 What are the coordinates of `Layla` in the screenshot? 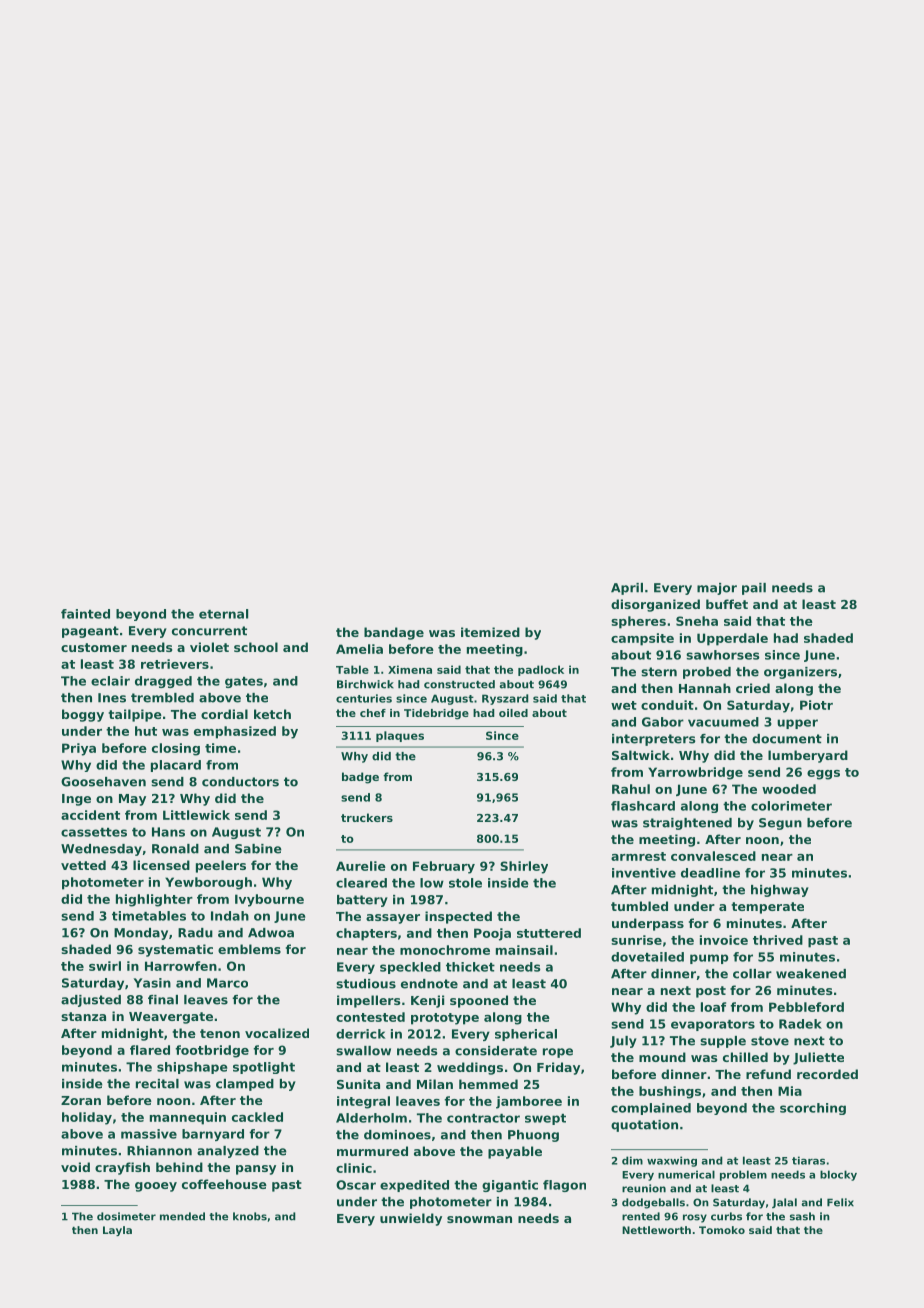 It's located at (117, 1231).
